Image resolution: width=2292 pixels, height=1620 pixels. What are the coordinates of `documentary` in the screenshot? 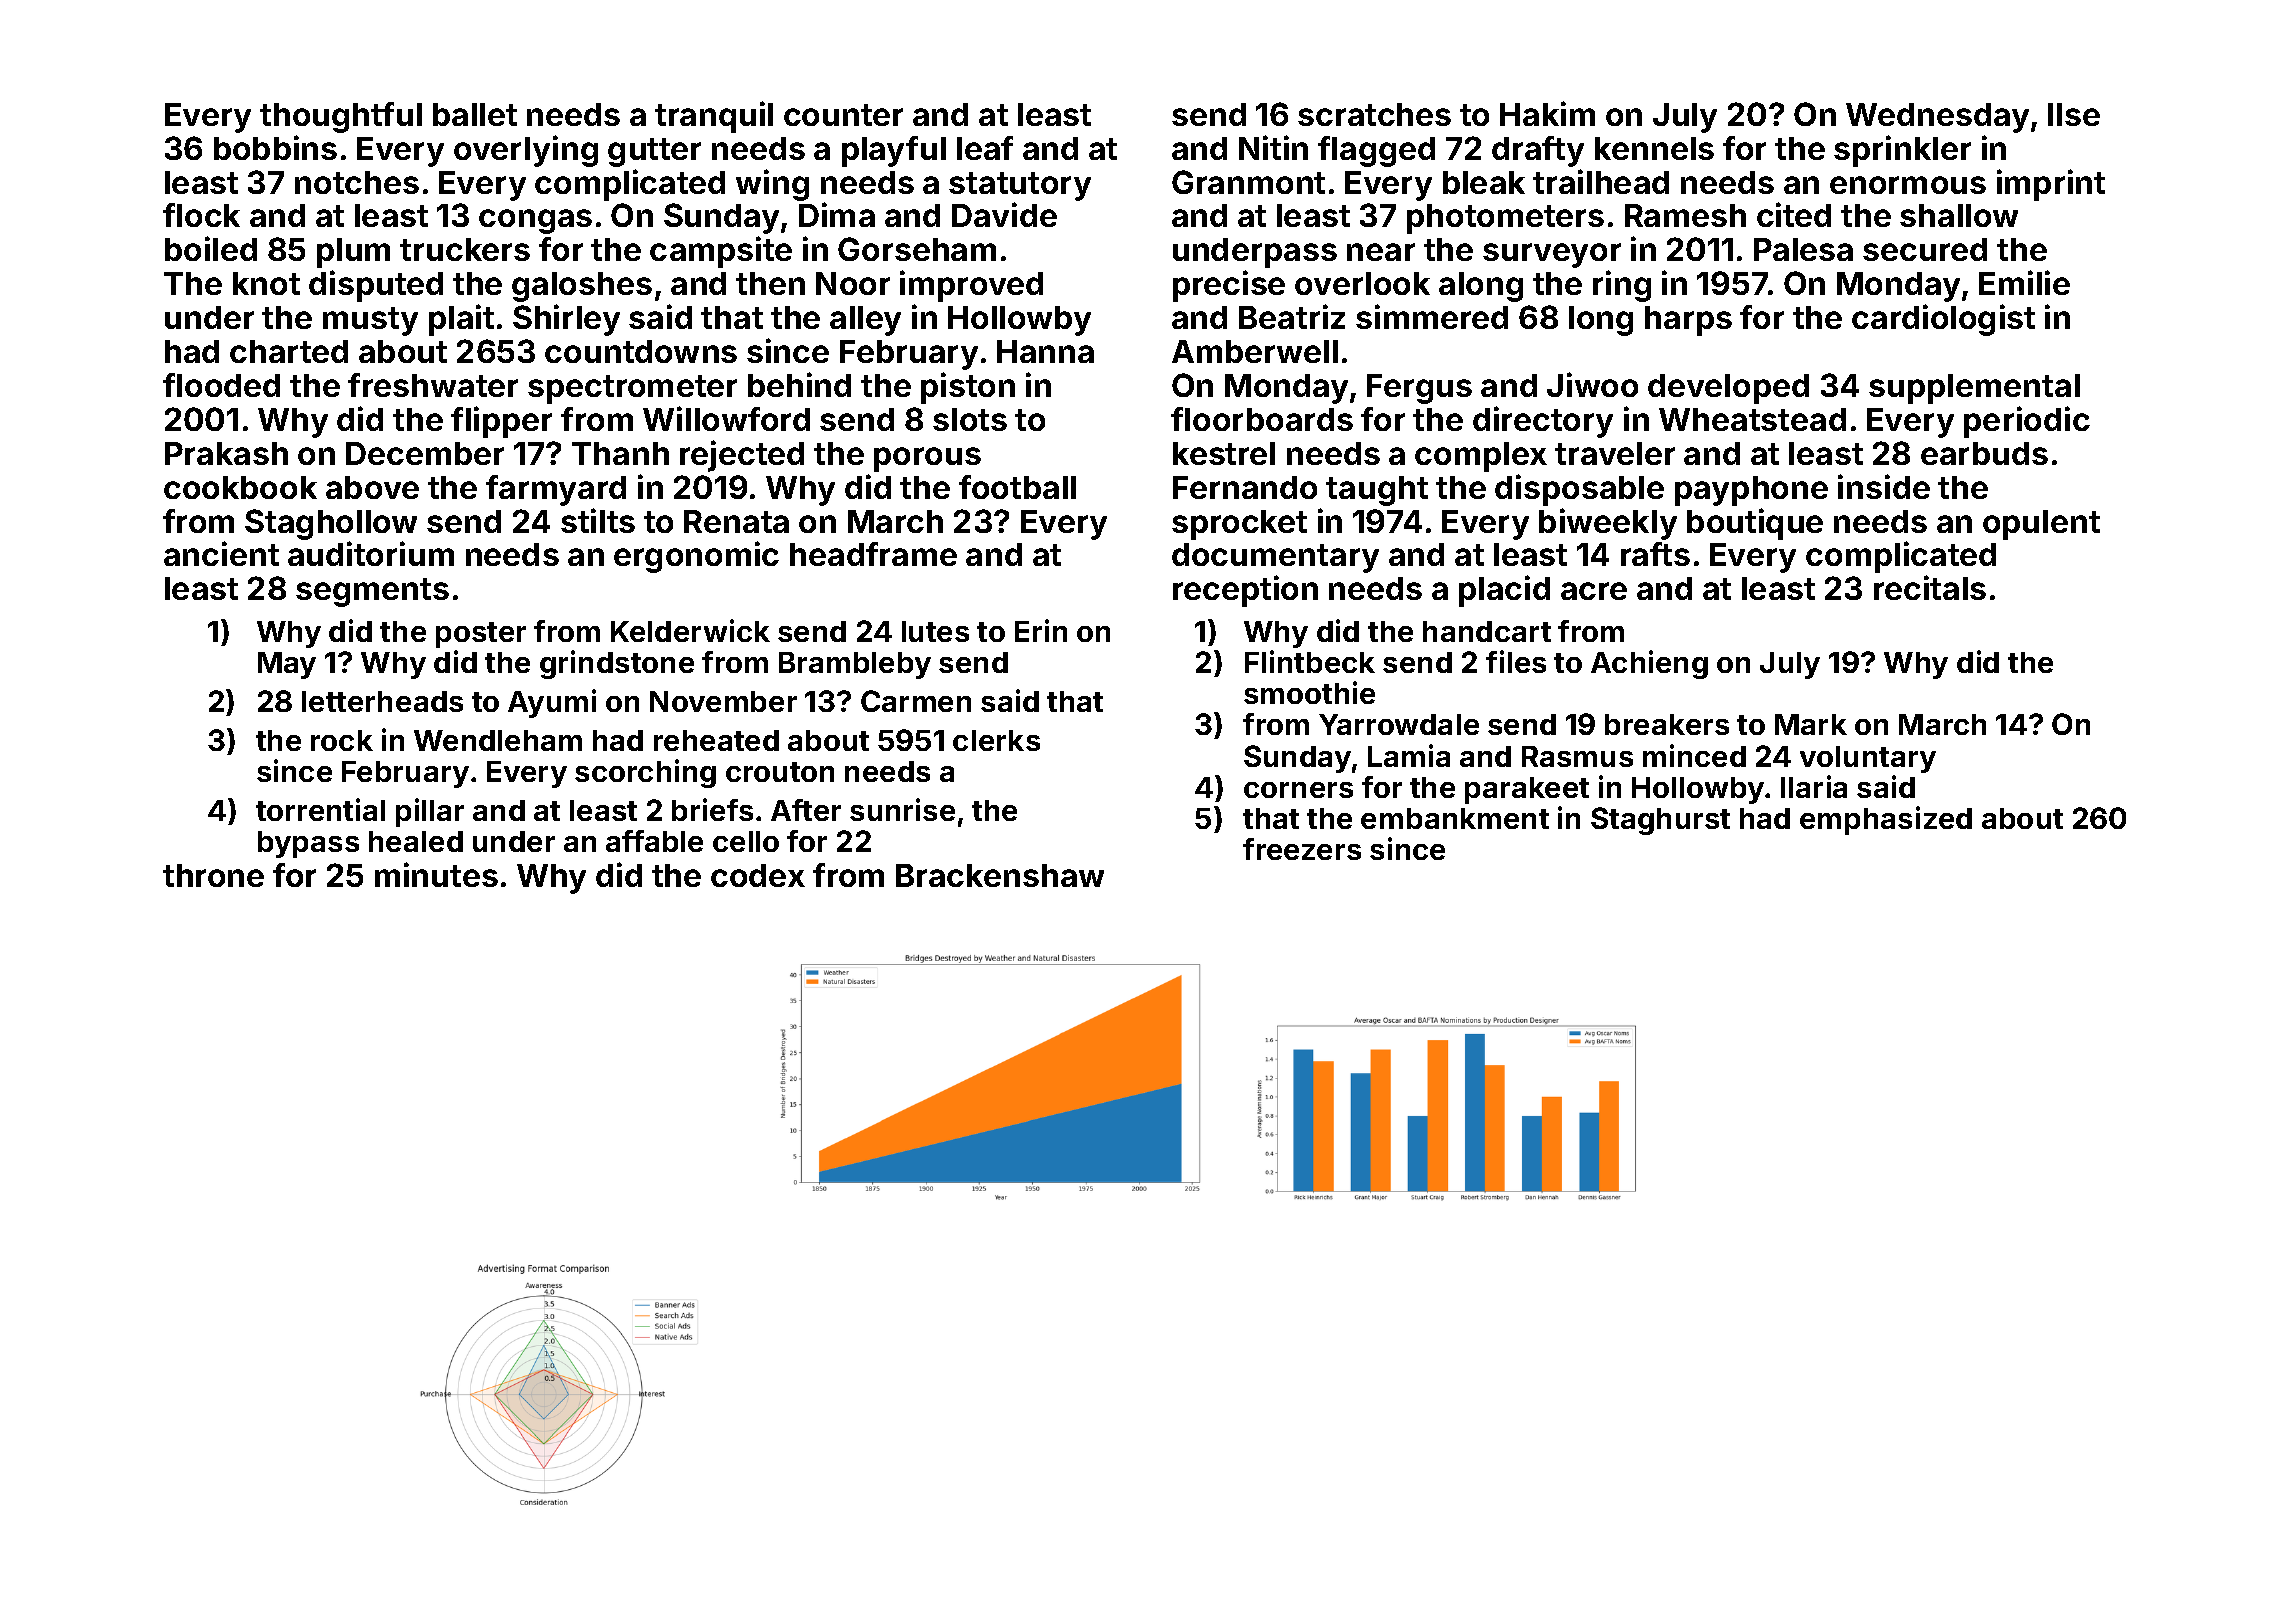 It's located at (1275, 558).
